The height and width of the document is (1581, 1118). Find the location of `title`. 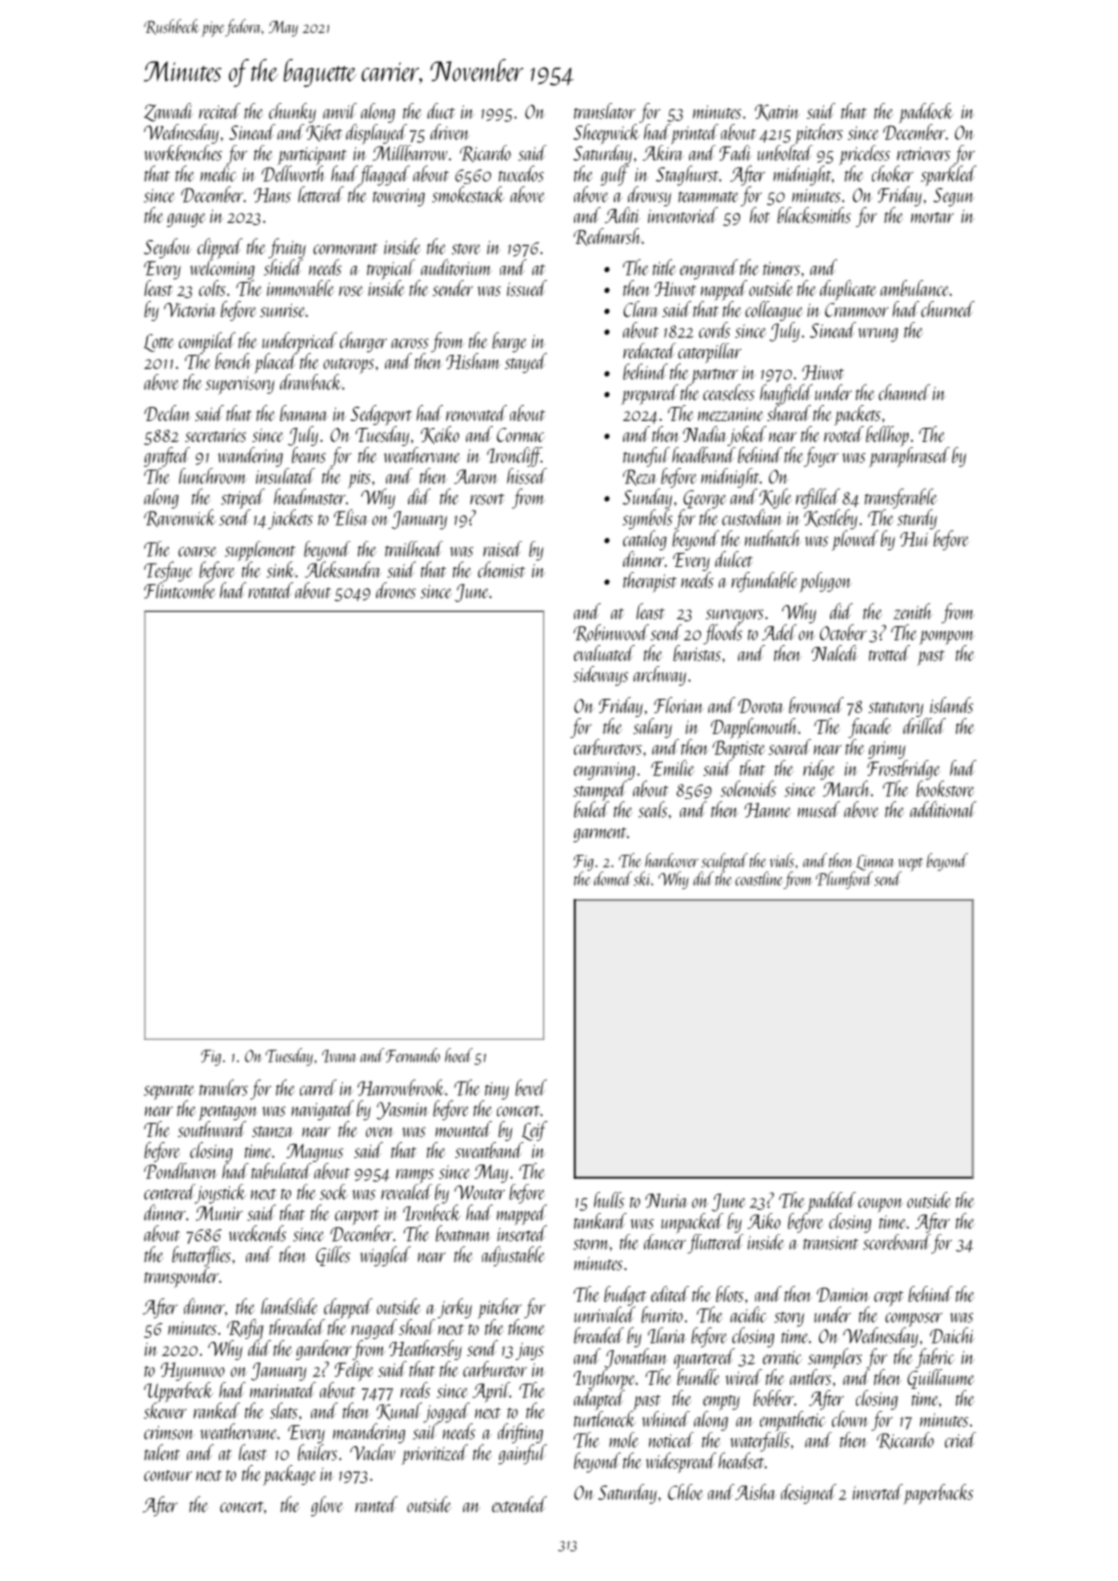

title is located at coordinates (664, 267).
